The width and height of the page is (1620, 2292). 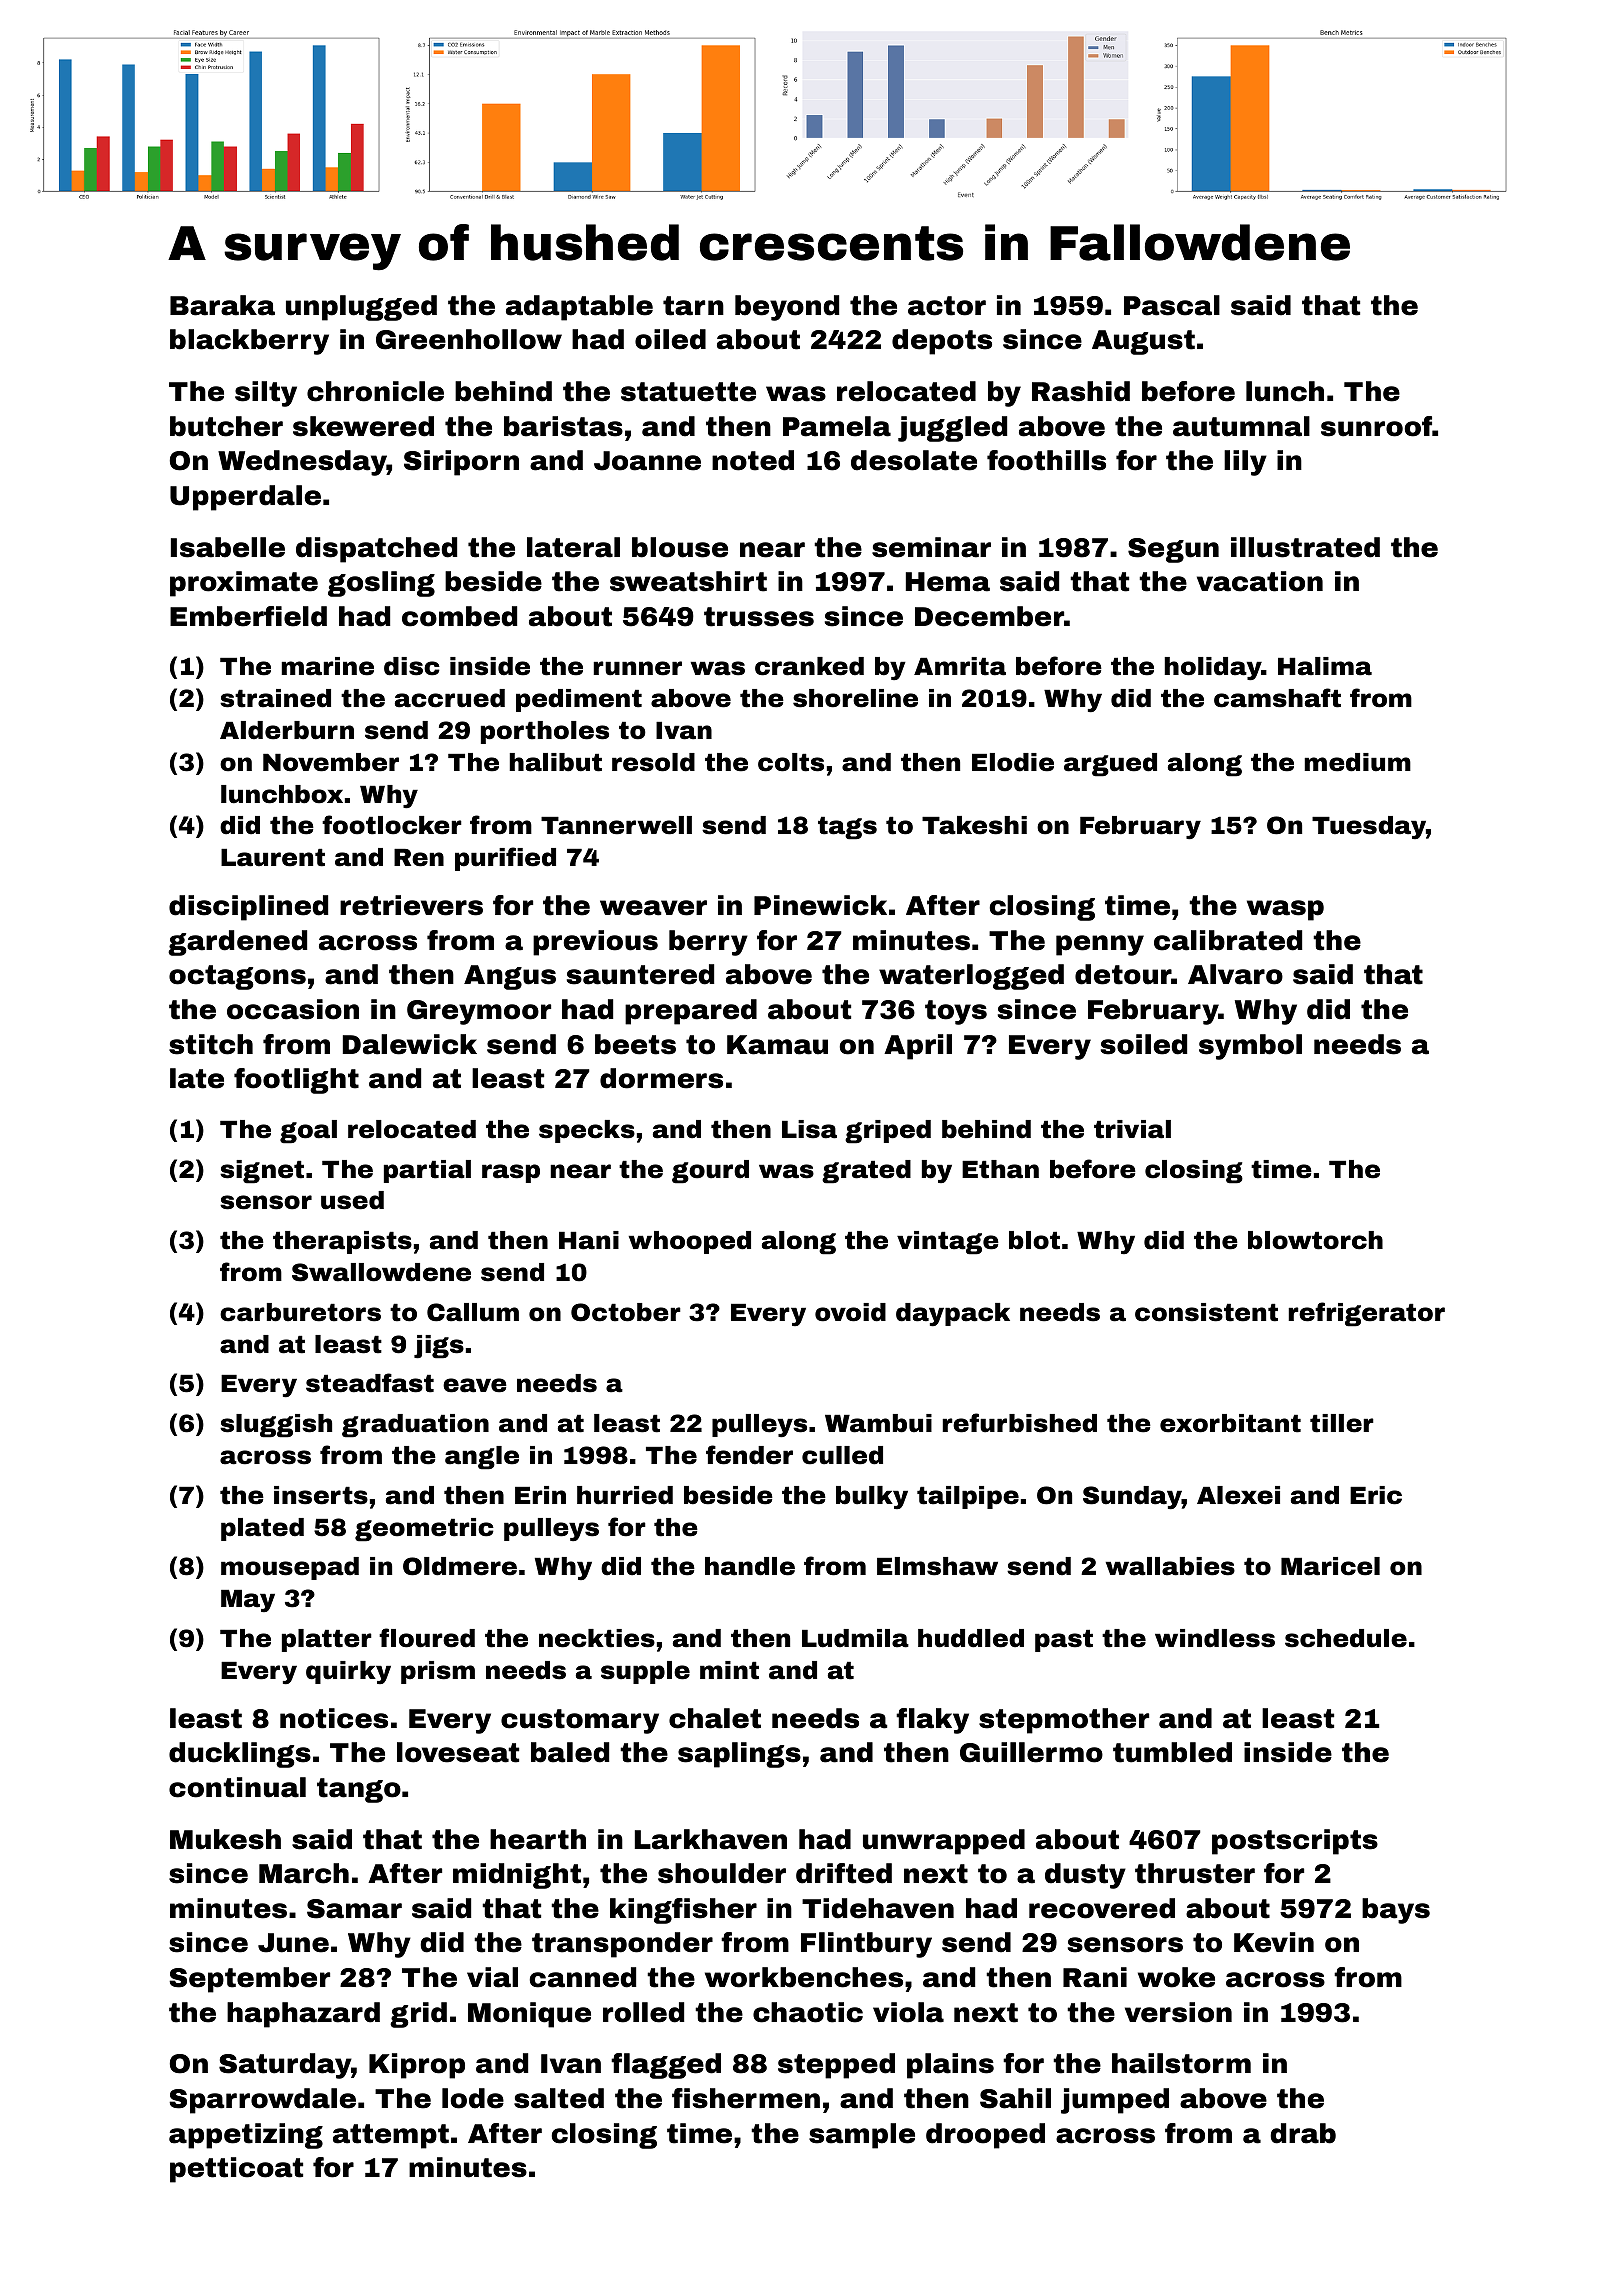 I want to click on drooped, so click(x=985, y=2136).
